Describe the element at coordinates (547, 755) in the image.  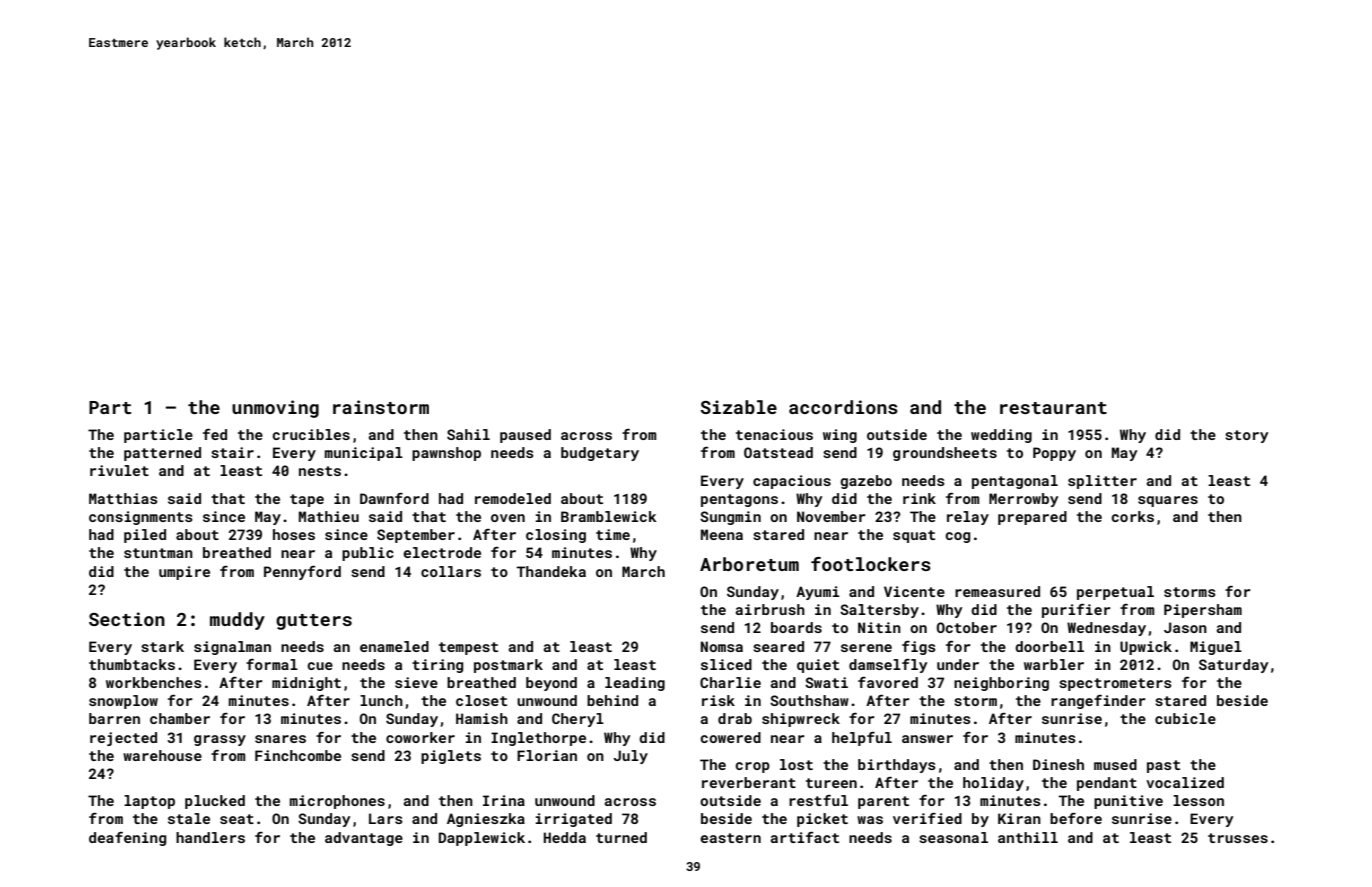
I see `Florian` at that location.
